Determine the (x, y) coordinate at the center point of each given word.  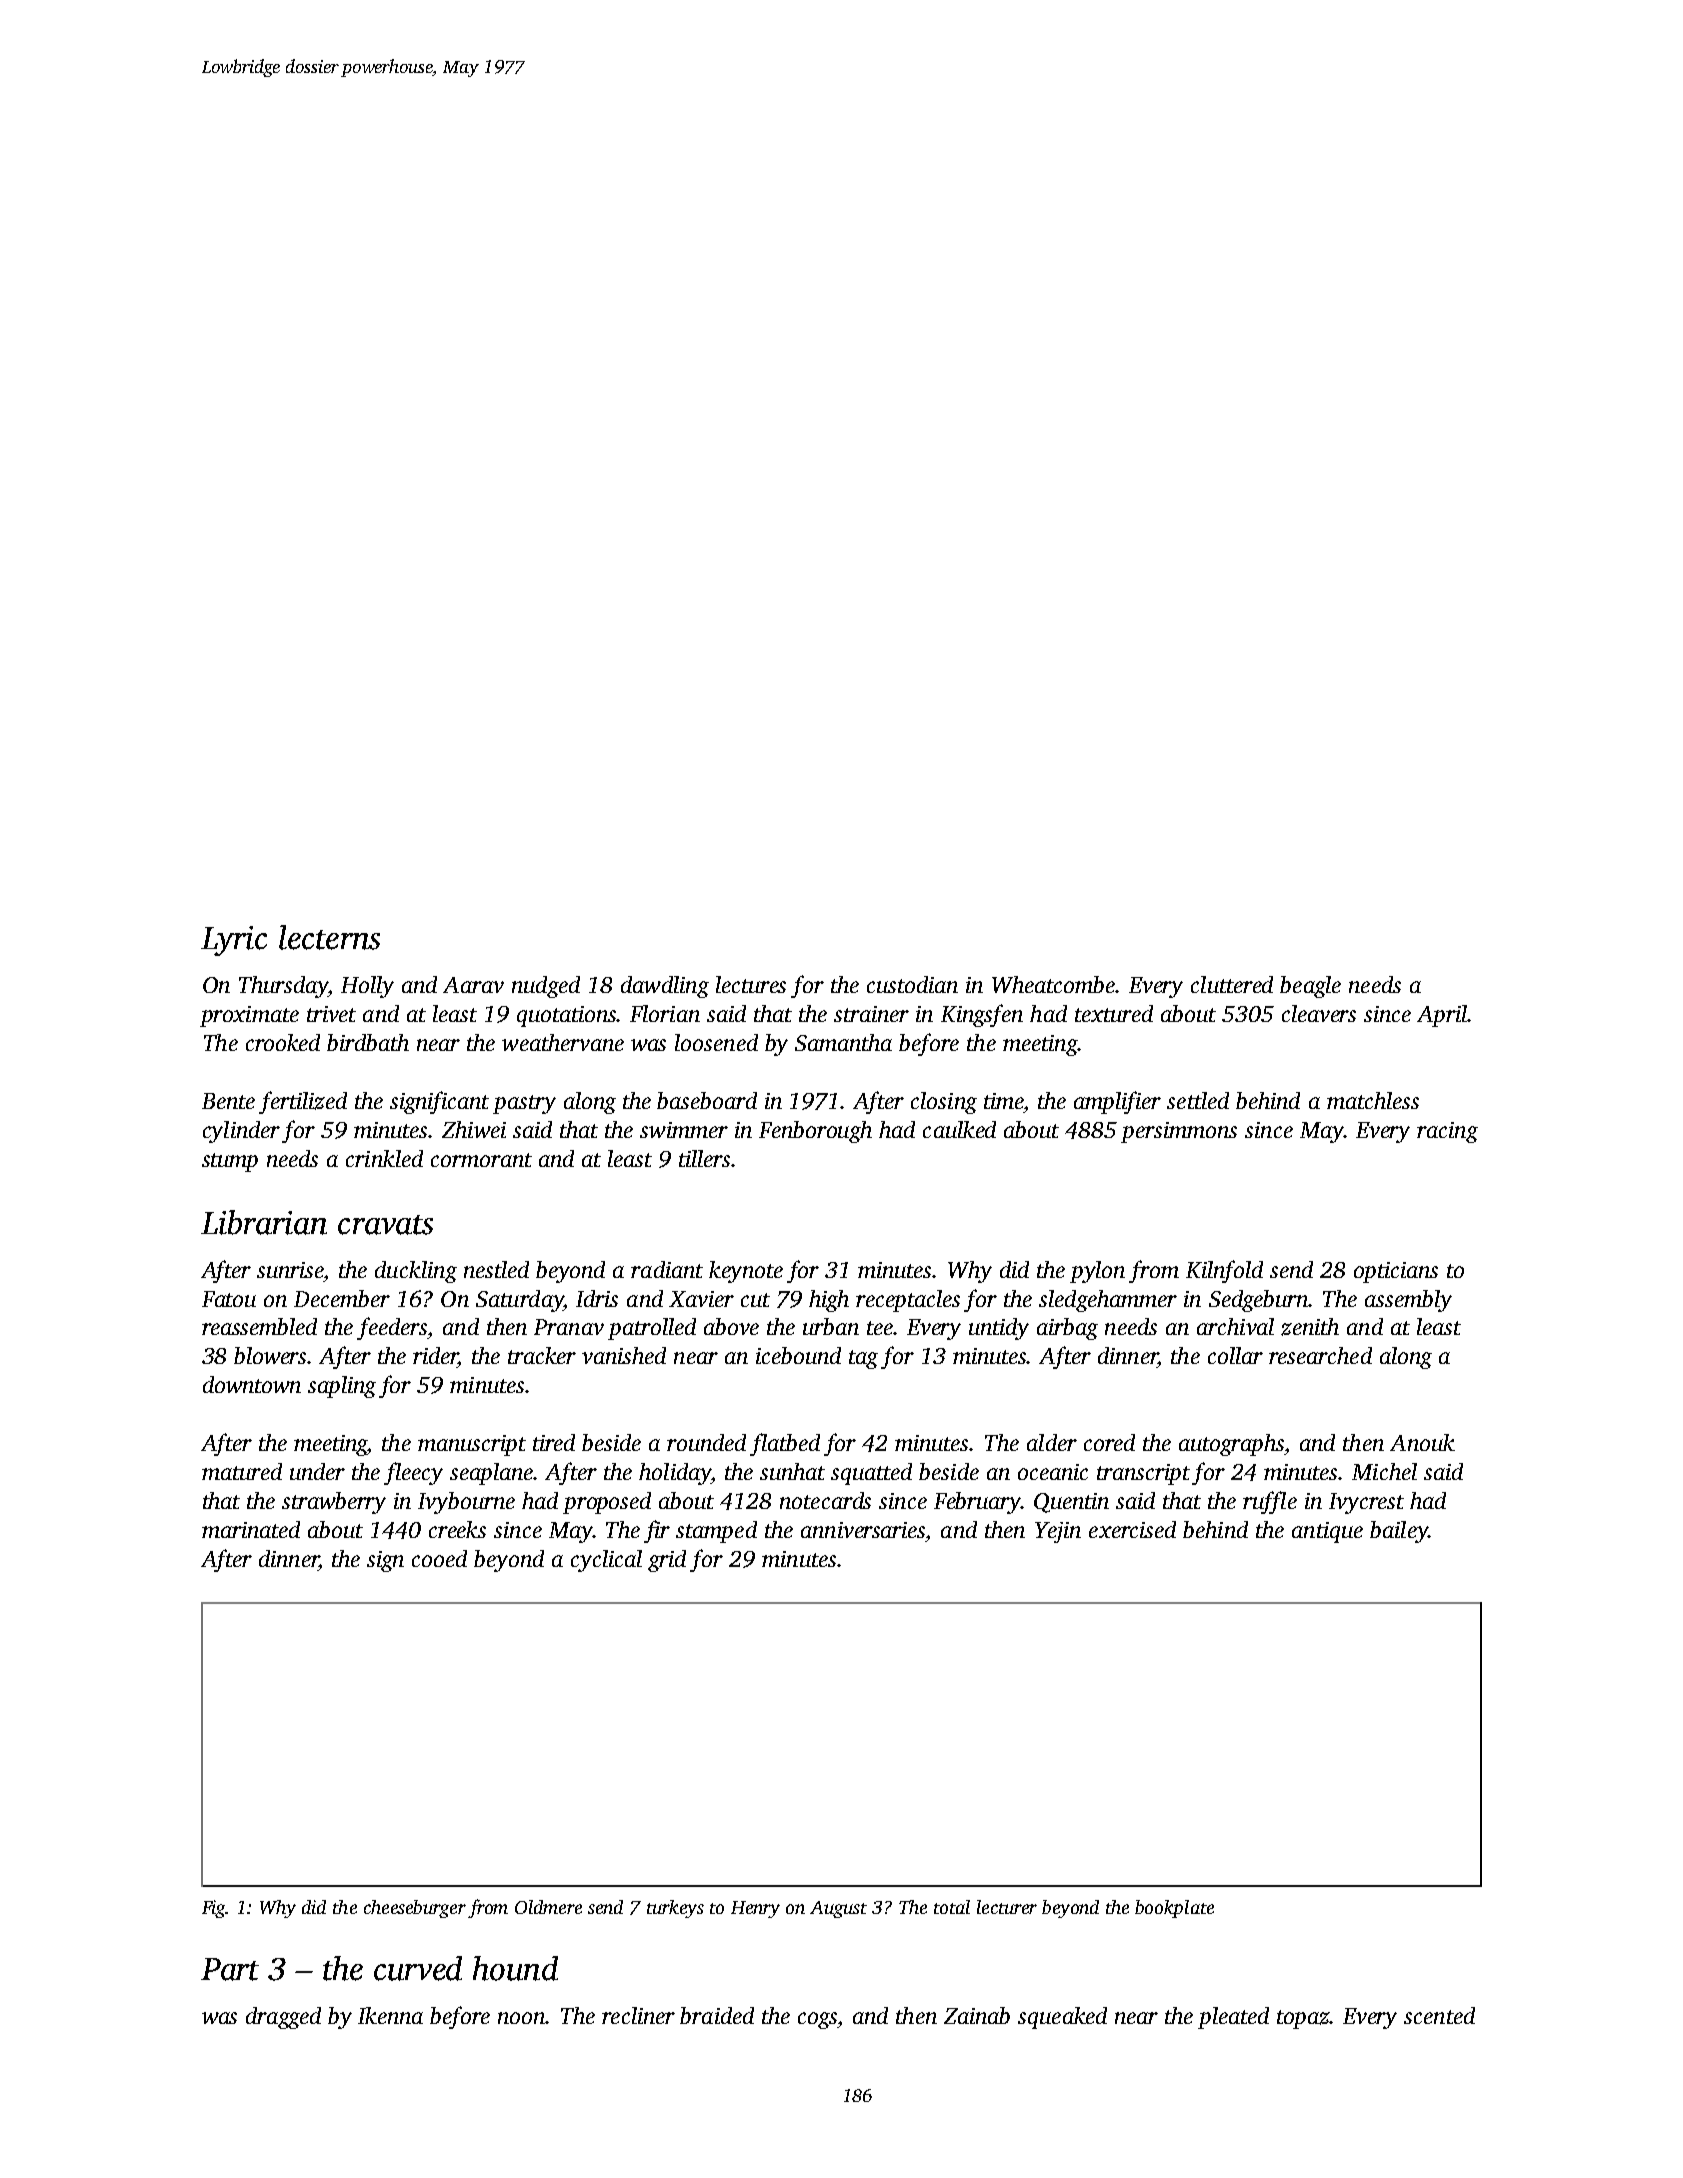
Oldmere (548, 1907)
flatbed (785, 1444)
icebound (798, 1355)
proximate (249, 1016)
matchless (1373, 1100)
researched (1320, 1355)
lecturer (1007, 1907)
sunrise (290, 1270)
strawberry (334, 1503)
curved (418, 1968)
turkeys (675, 1909)
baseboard (707, 1100)
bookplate (1174, 1909)
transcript (1143, 1474)
